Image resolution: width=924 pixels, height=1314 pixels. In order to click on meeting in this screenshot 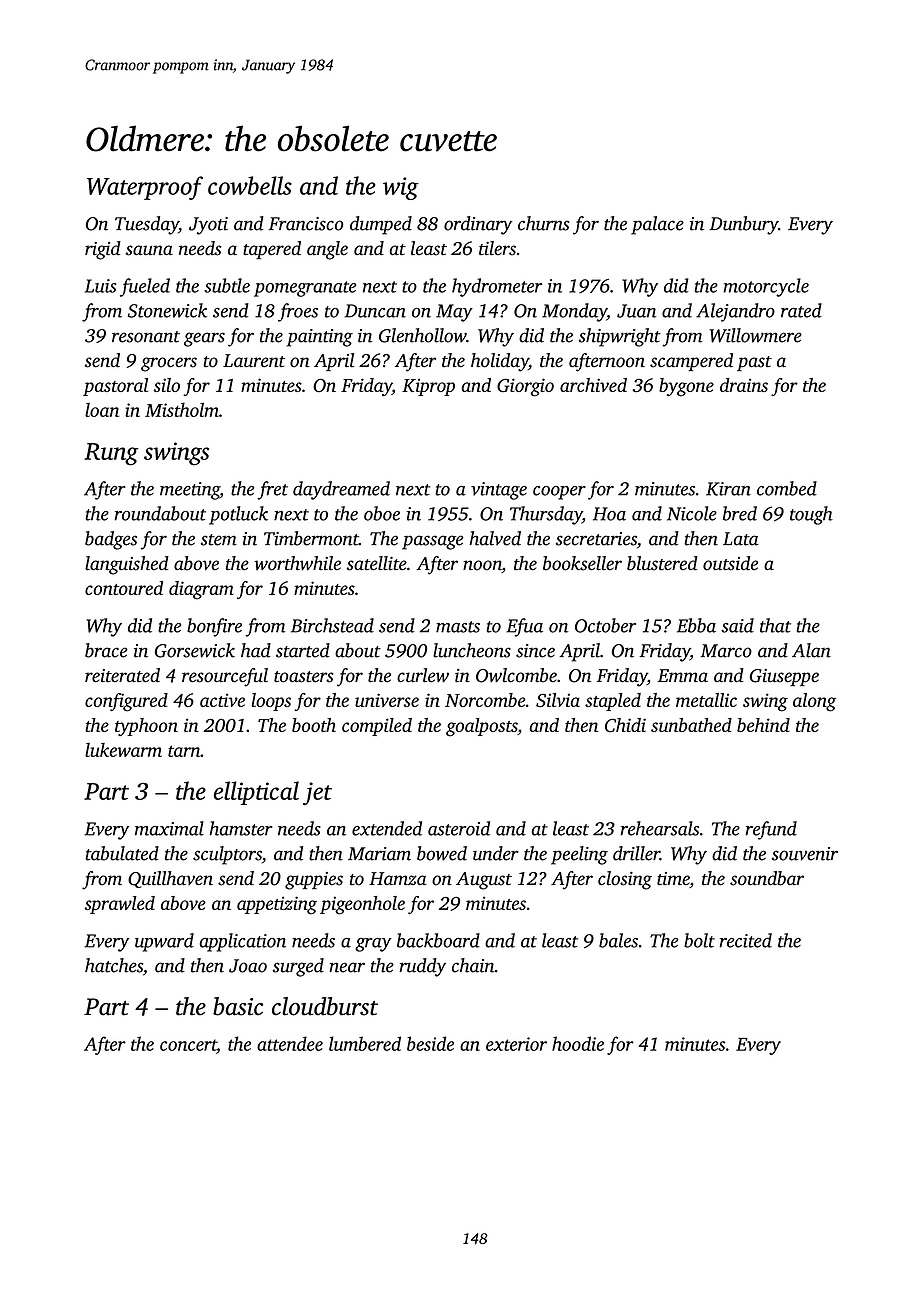, I will do `click(190, 491)`.
